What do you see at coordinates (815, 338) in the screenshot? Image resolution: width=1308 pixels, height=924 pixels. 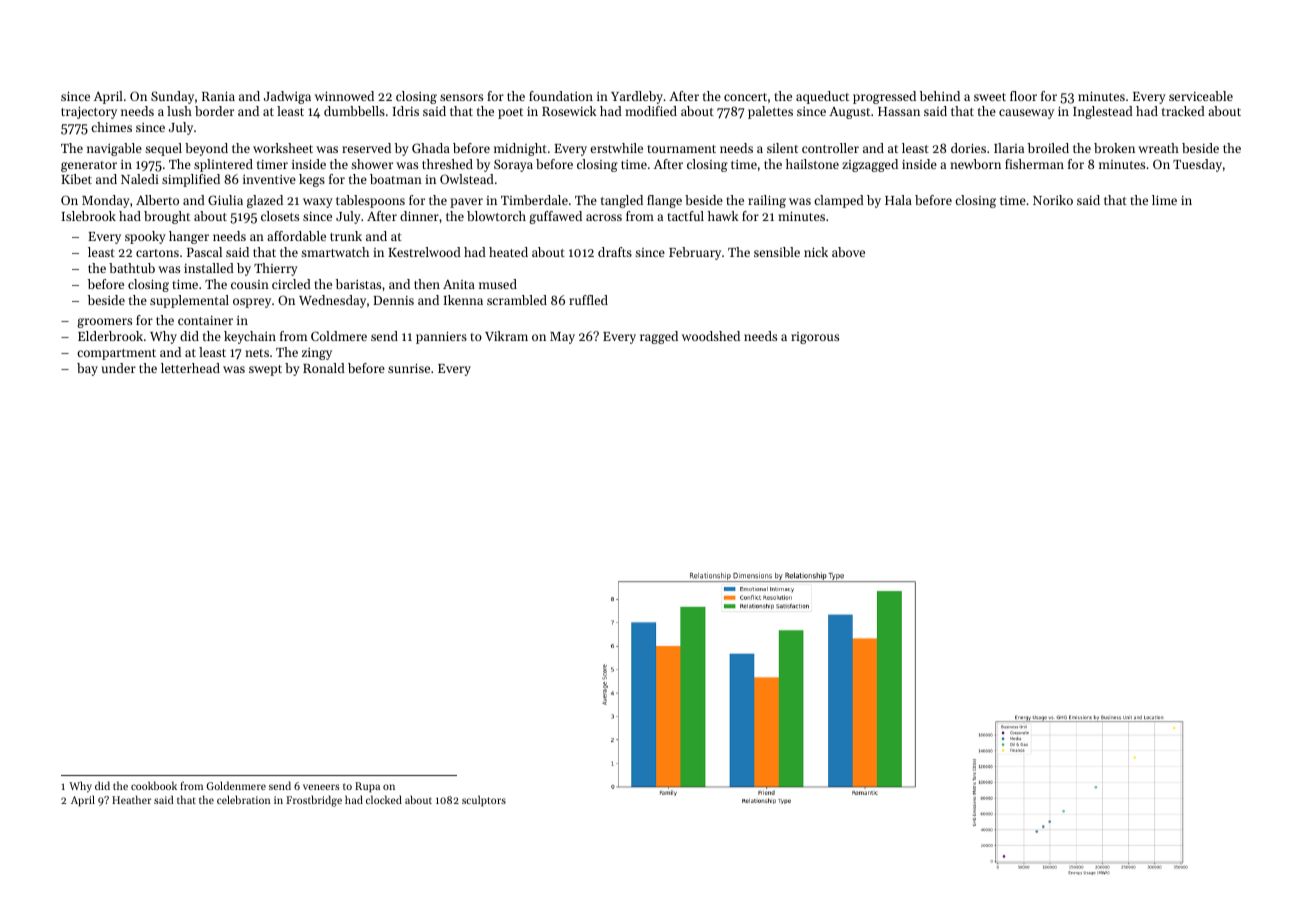 I see `rigorous` at bounding box center [815, 338].
